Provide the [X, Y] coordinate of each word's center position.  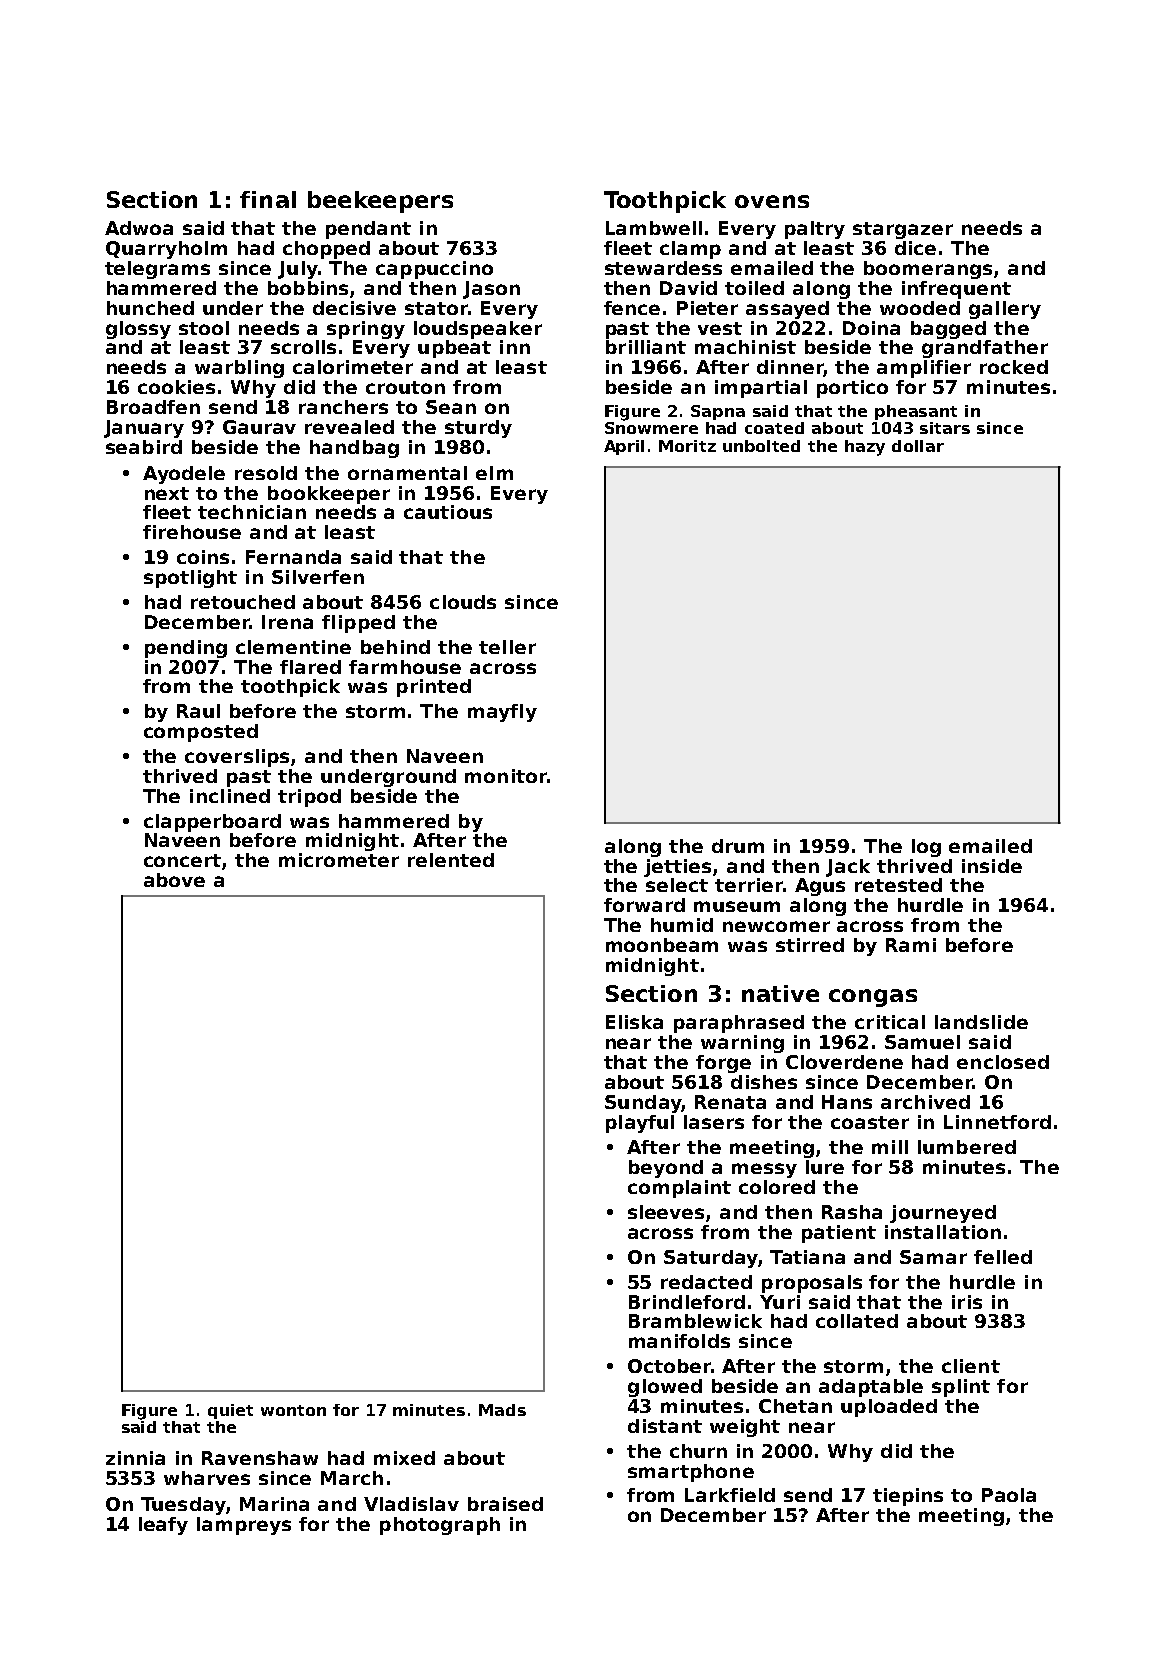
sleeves [666, 1212]
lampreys [244, 1526]
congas [873, 998]
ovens [772, 201]
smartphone [691, 1473]
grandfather [985, 349]
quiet [230, 1411]
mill [890, 1147]
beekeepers [380, 202]
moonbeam [662, 945]
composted [201, 733]
